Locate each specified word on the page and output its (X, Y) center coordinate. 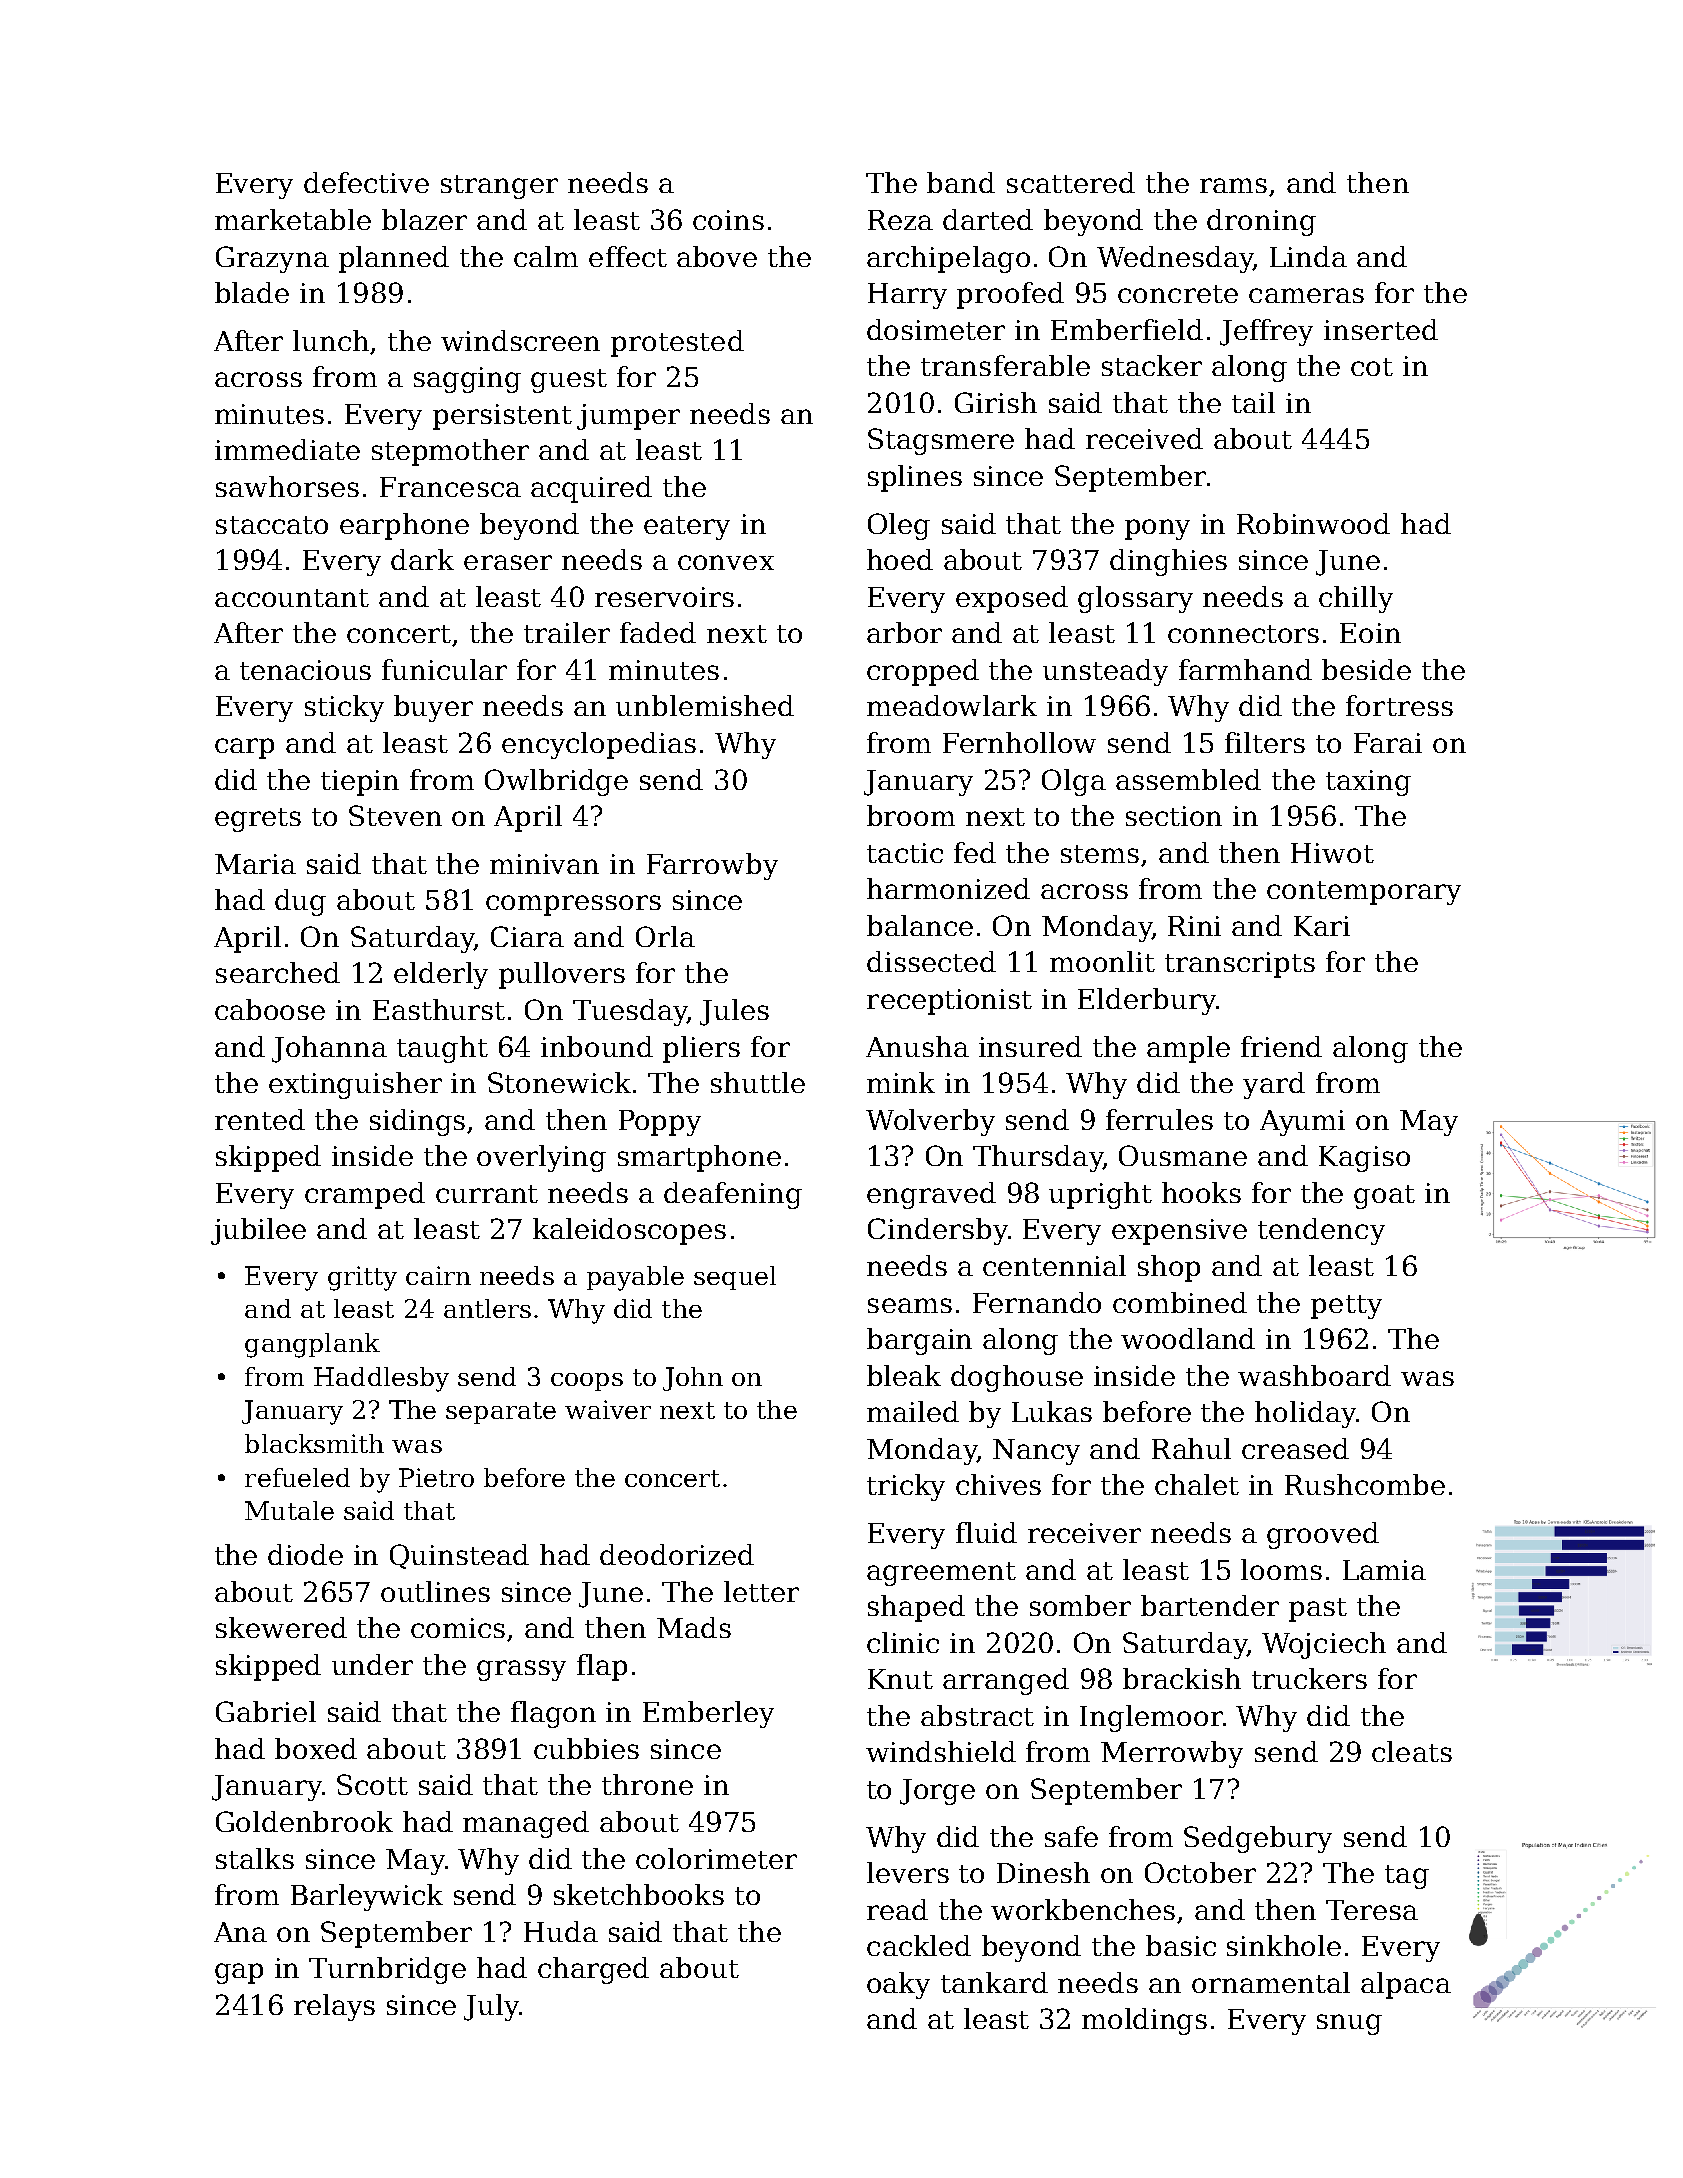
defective (366, 182)
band (961, 182)
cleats (1412, 1751)
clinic (903, 1642)
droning (1261, 222)
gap (239, 1973)
